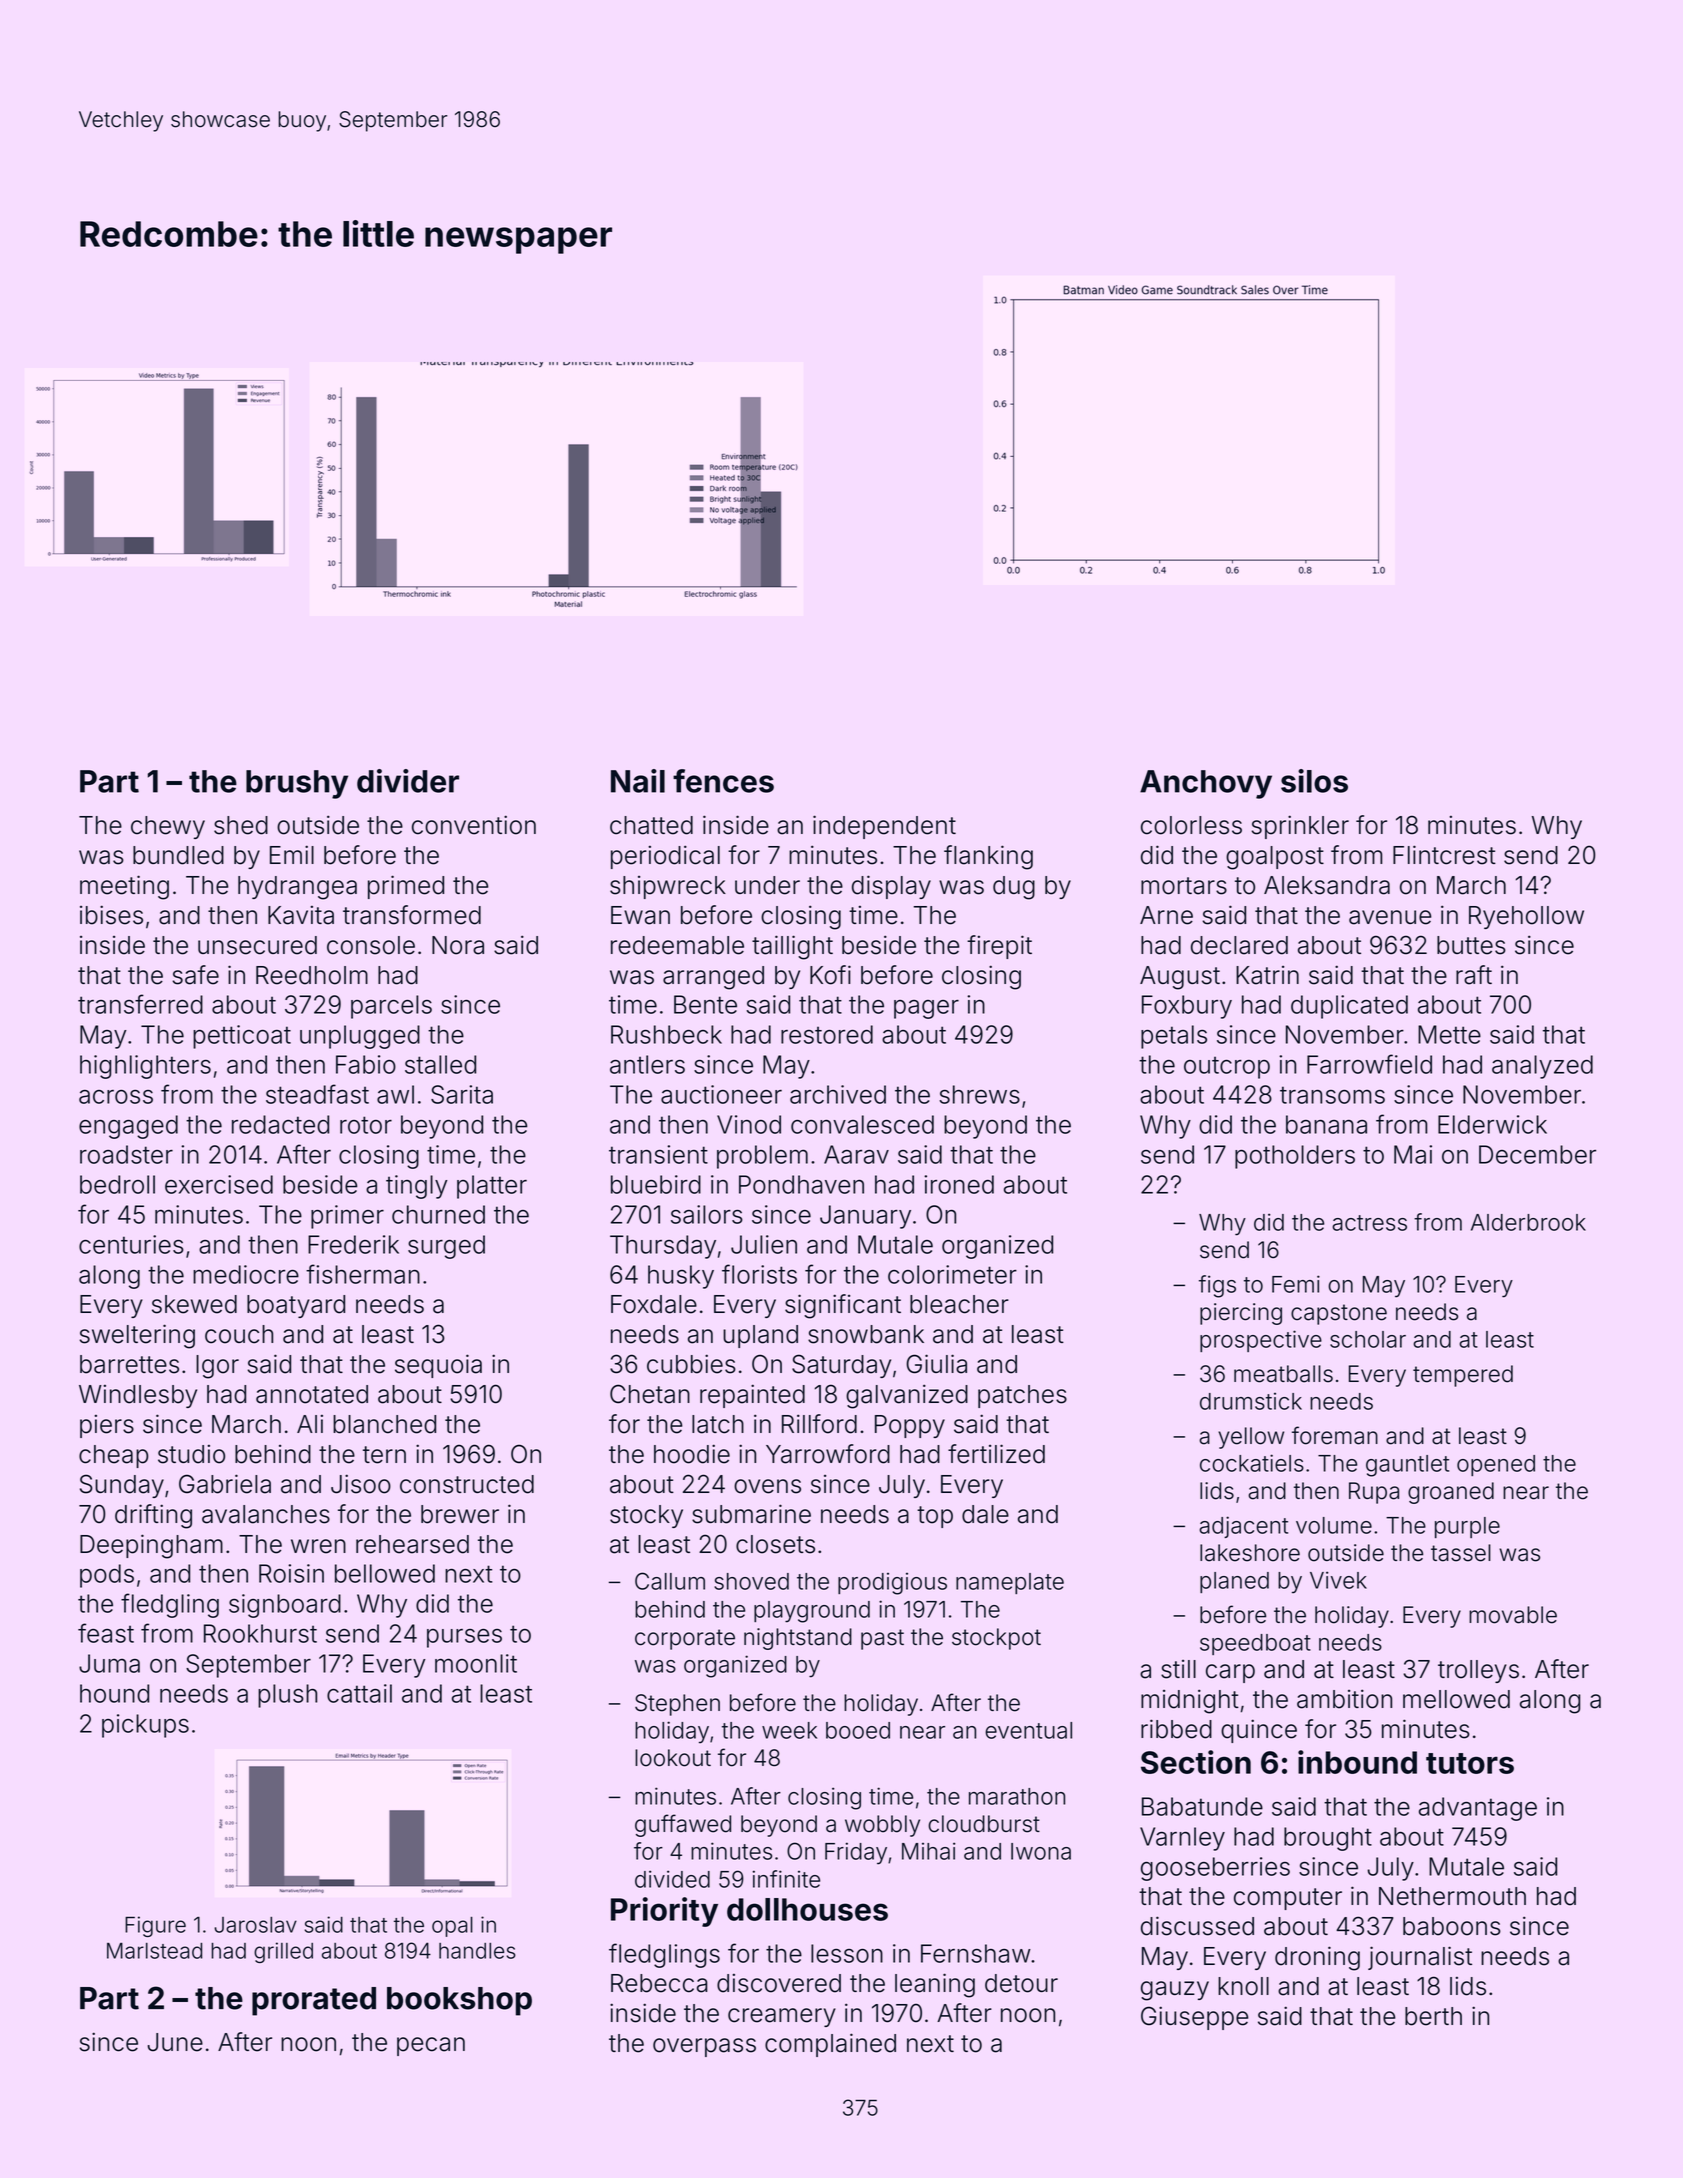  Describe the element at coordinates (830, 2045) in the screenshot. I see `complained` at that location.
